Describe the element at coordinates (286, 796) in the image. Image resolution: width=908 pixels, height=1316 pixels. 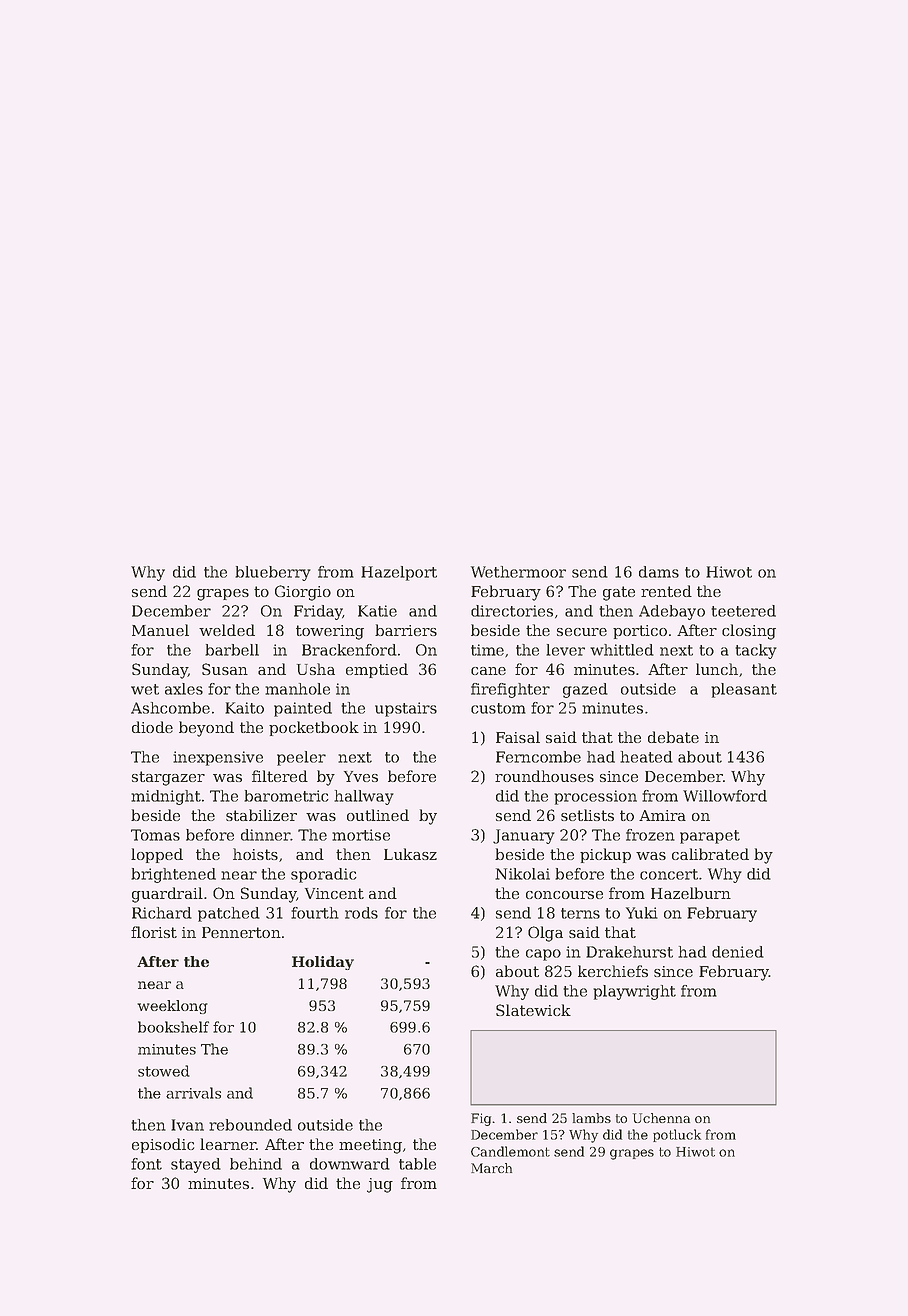
I see `barometric` at that location.
